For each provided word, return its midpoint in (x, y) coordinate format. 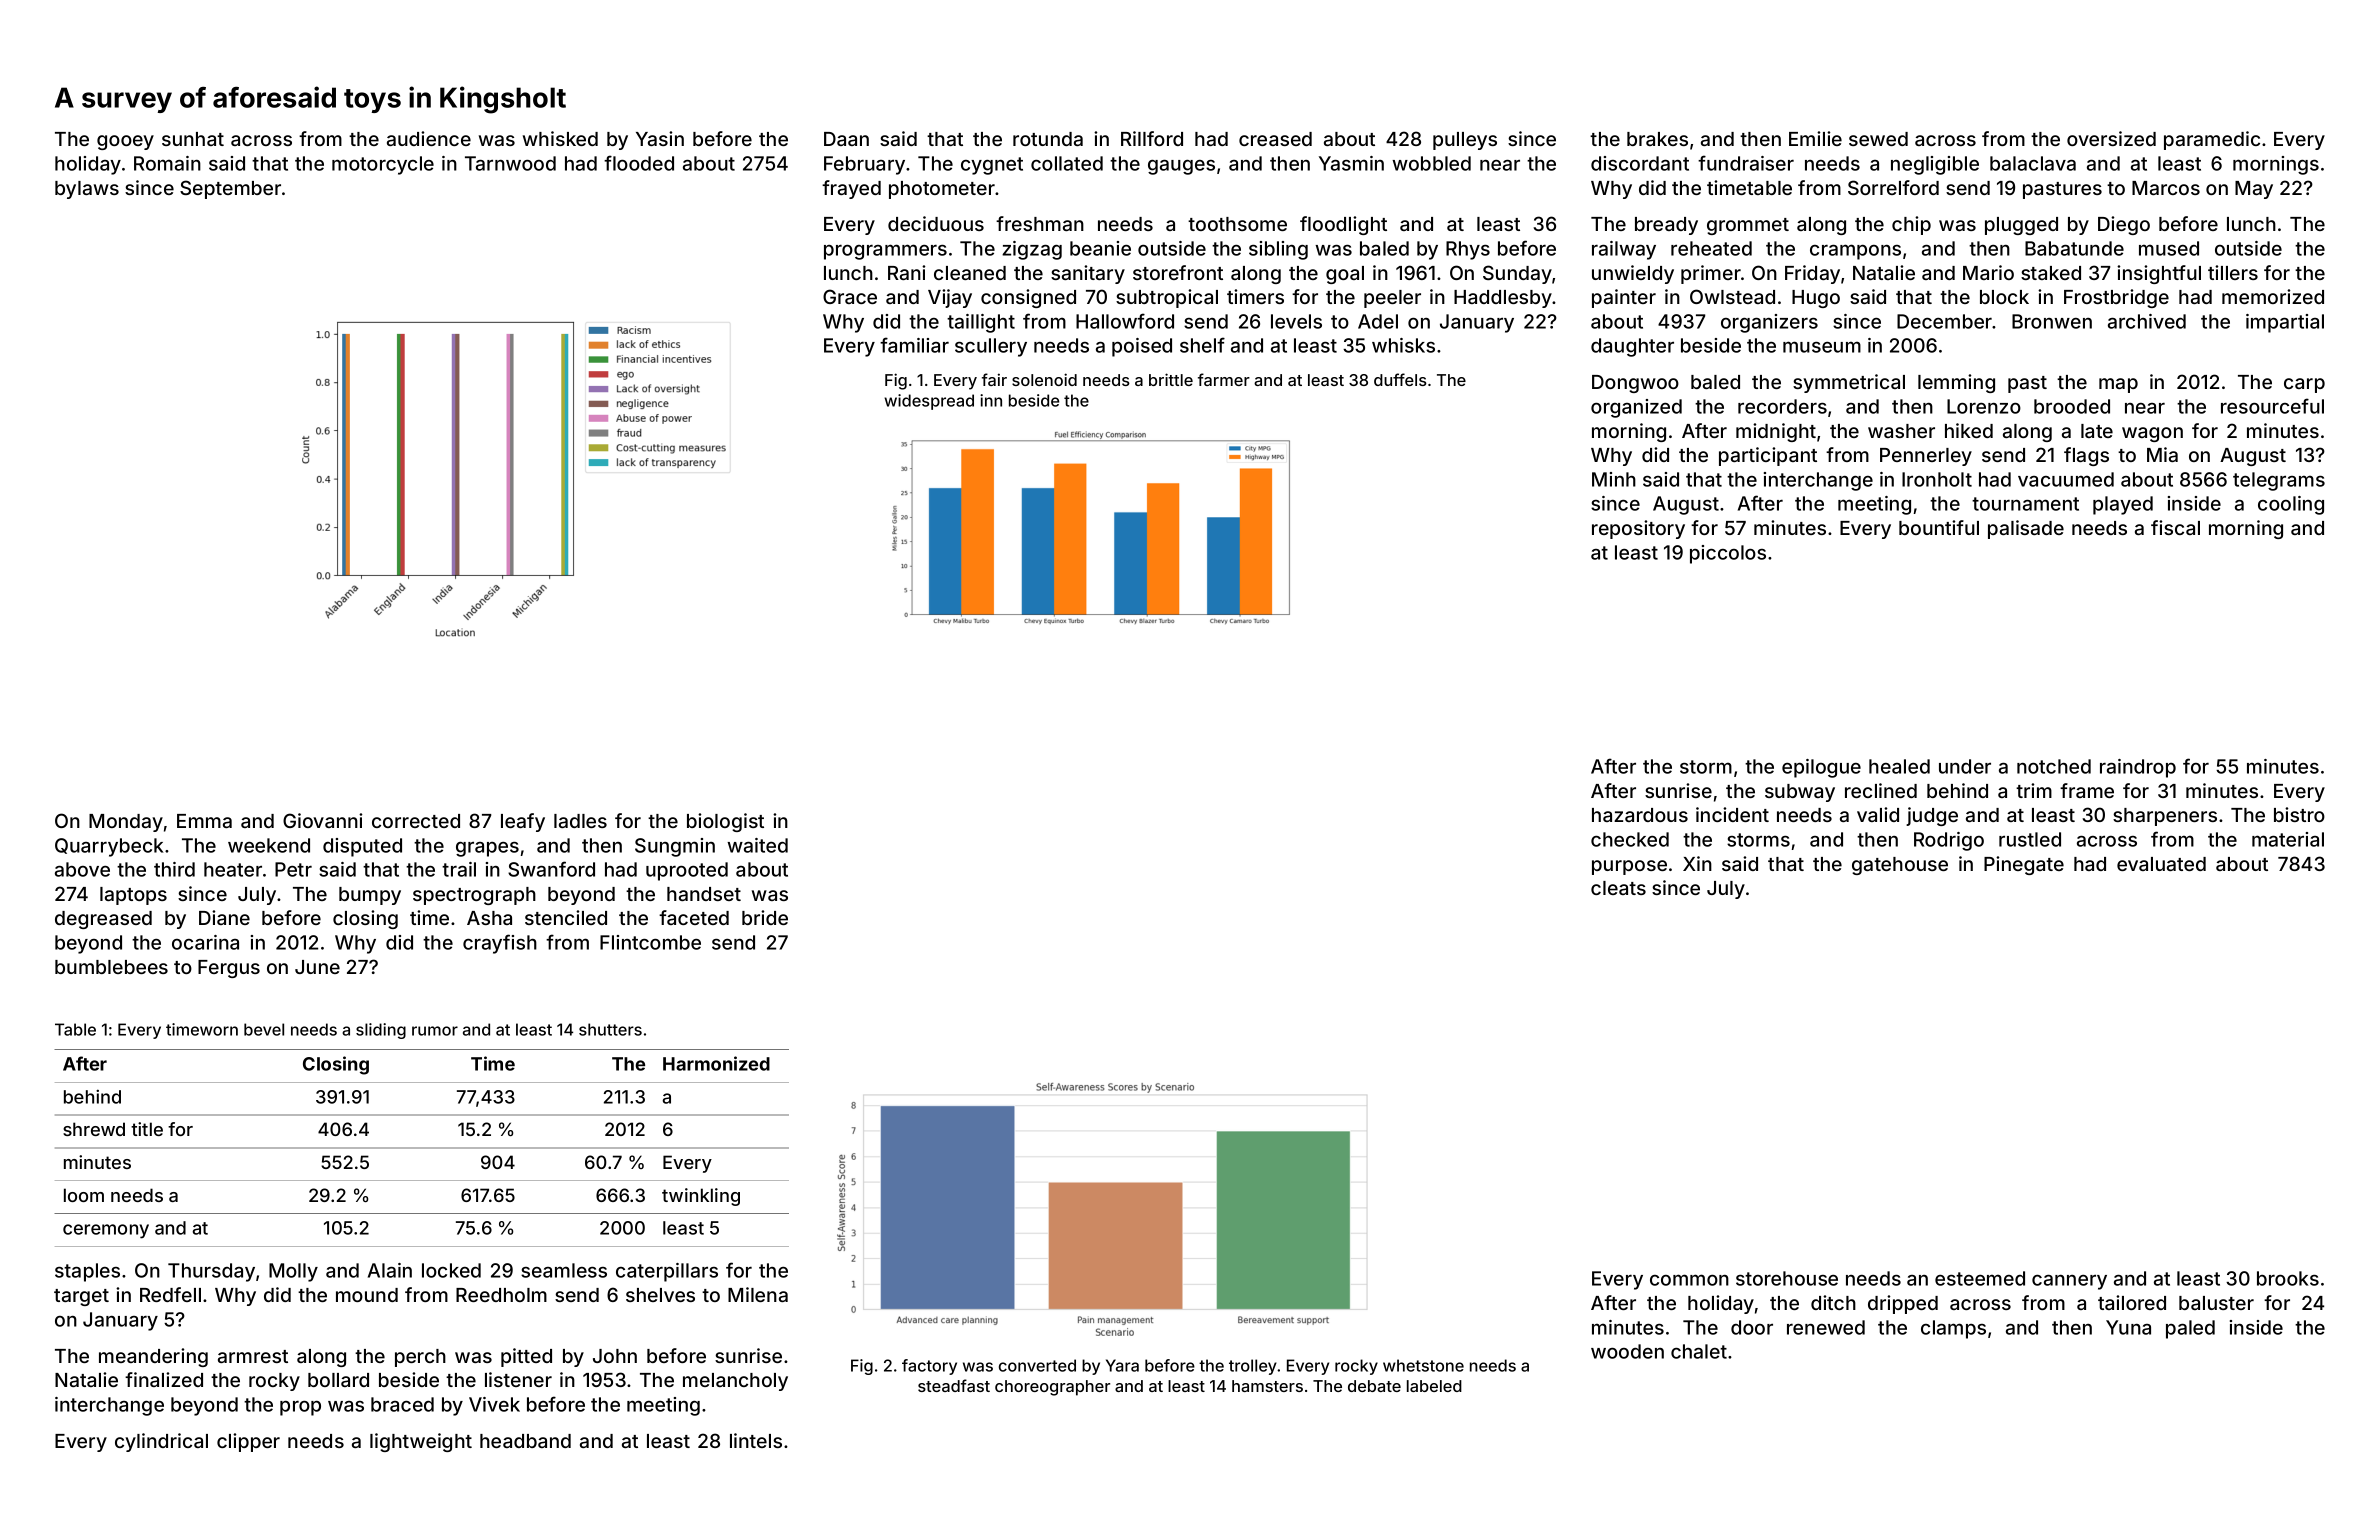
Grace (850, 296)
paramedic (2212, 140)
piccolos (1728, 554)
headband (525, 1441)
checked (1630, 839)
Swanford (551, 869)
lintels (756, 1440)
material (2288, 839)
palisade (2026, 529)
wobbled (1431, 163)
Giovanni (322, 820)
